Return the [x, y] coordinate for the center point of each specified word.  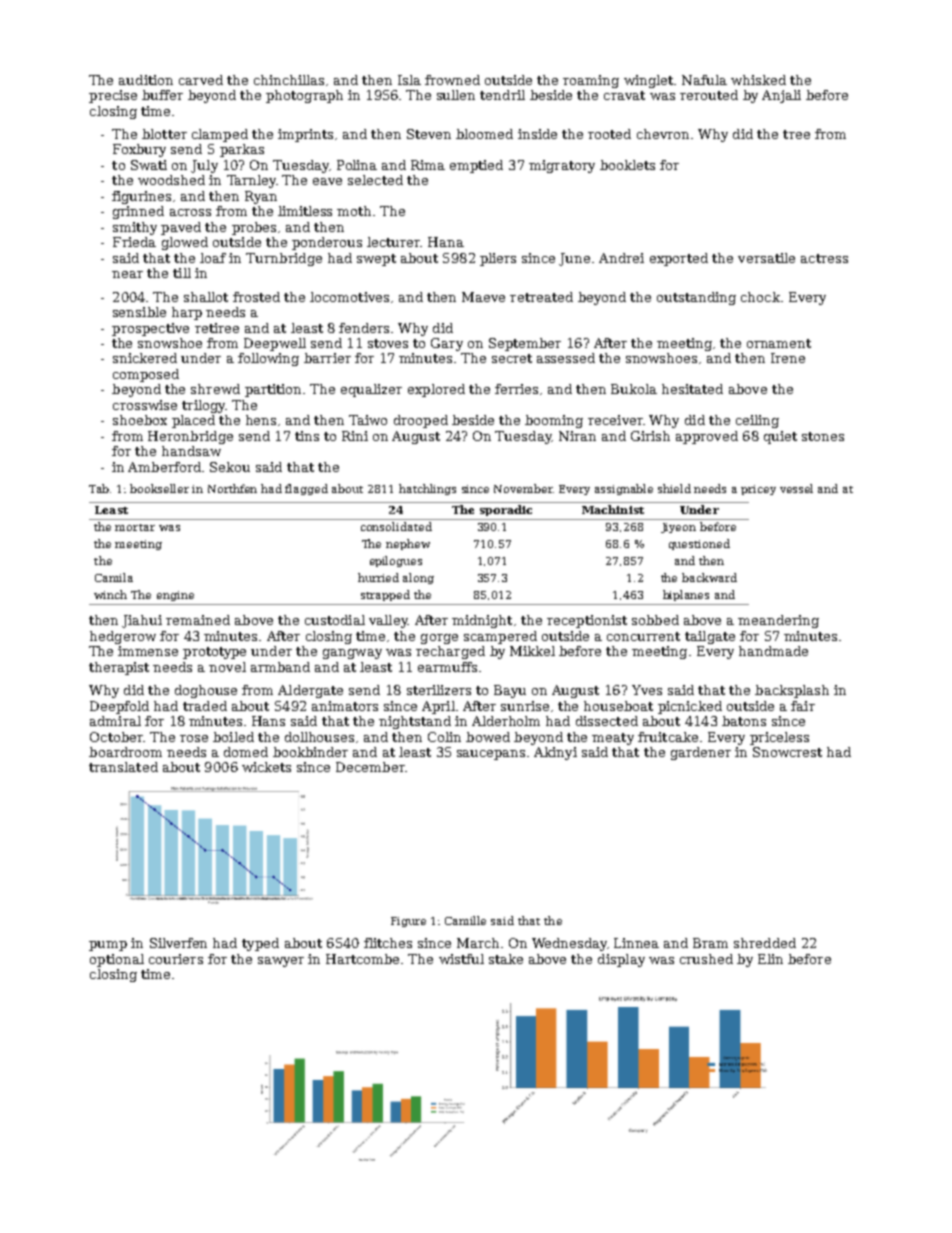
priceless [779, 738]
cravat [624, 95]
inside [537, 134]
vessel [796, 488]
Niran [577, 436]
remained [198, 620]
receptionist [587, 621]
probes [254, 228]
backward [709, 577]
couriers [176, 959]
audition [146, 80]
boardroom [125, 752]
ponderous [327, 243]
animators [345, 706]
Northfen [232, 488]
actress [824, 258]
